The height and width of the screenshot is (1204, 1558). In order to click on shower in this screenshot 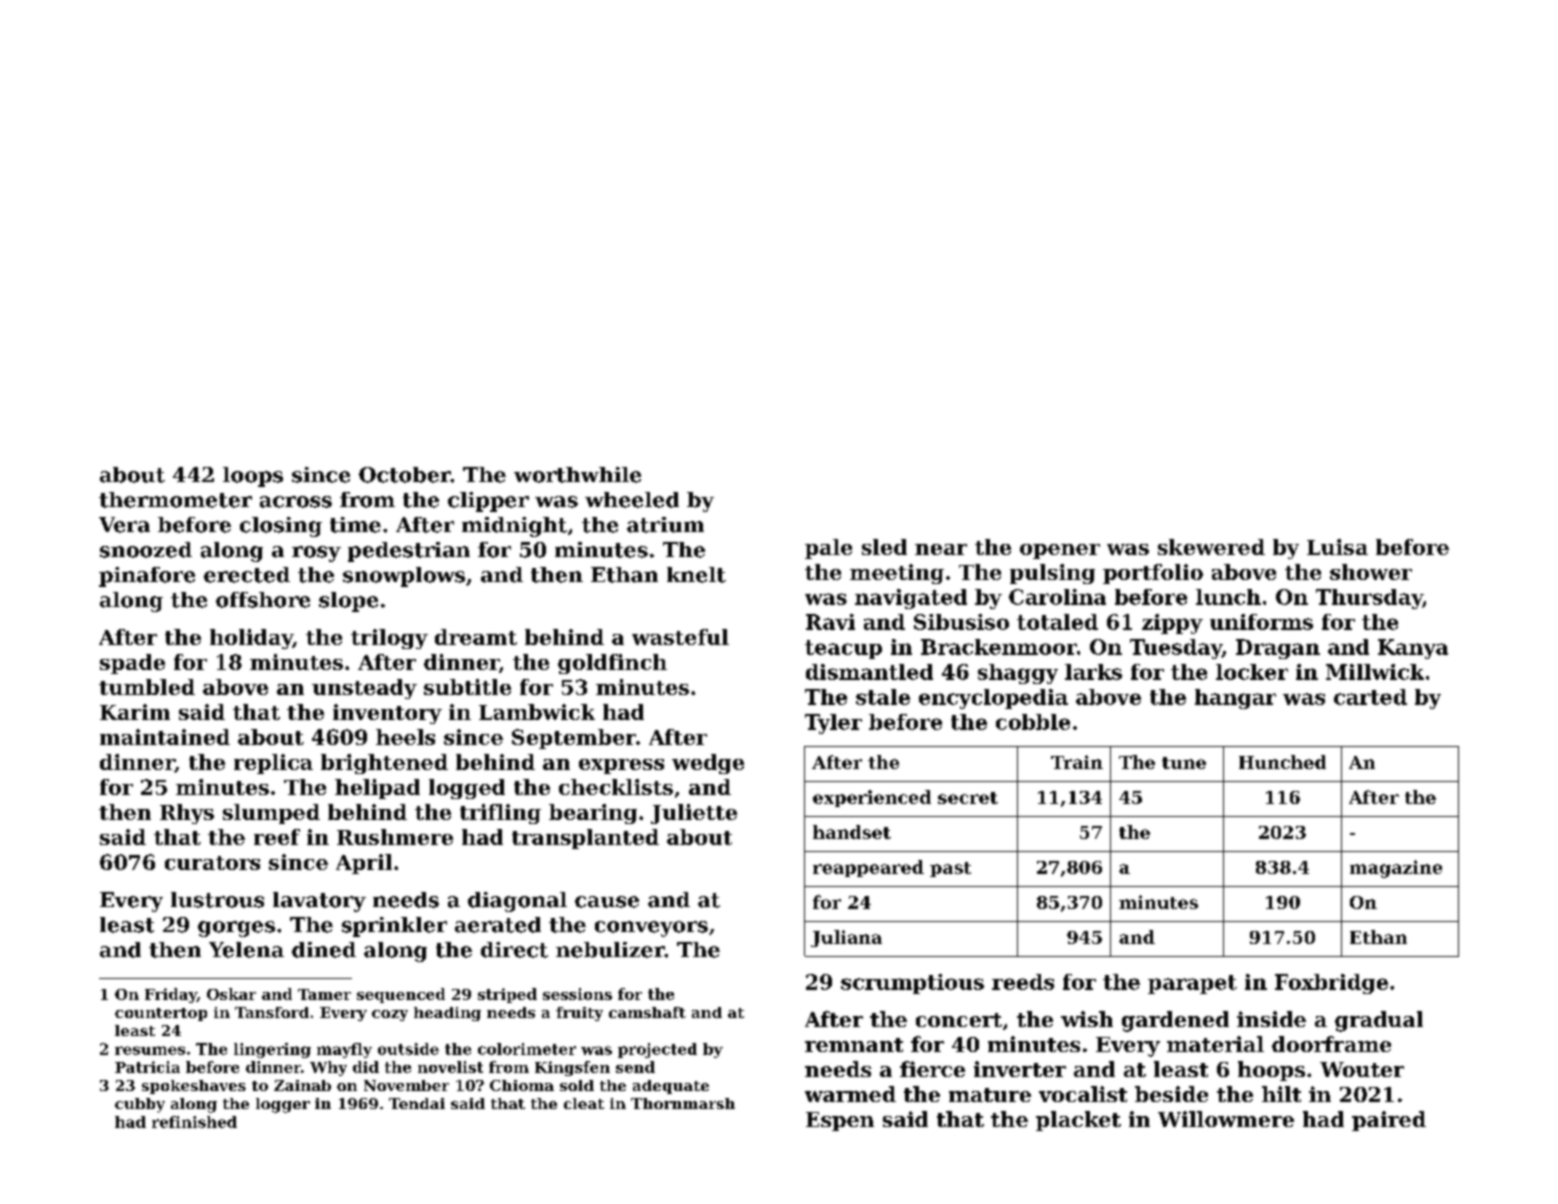, I will do `click(1371, 572)`.
